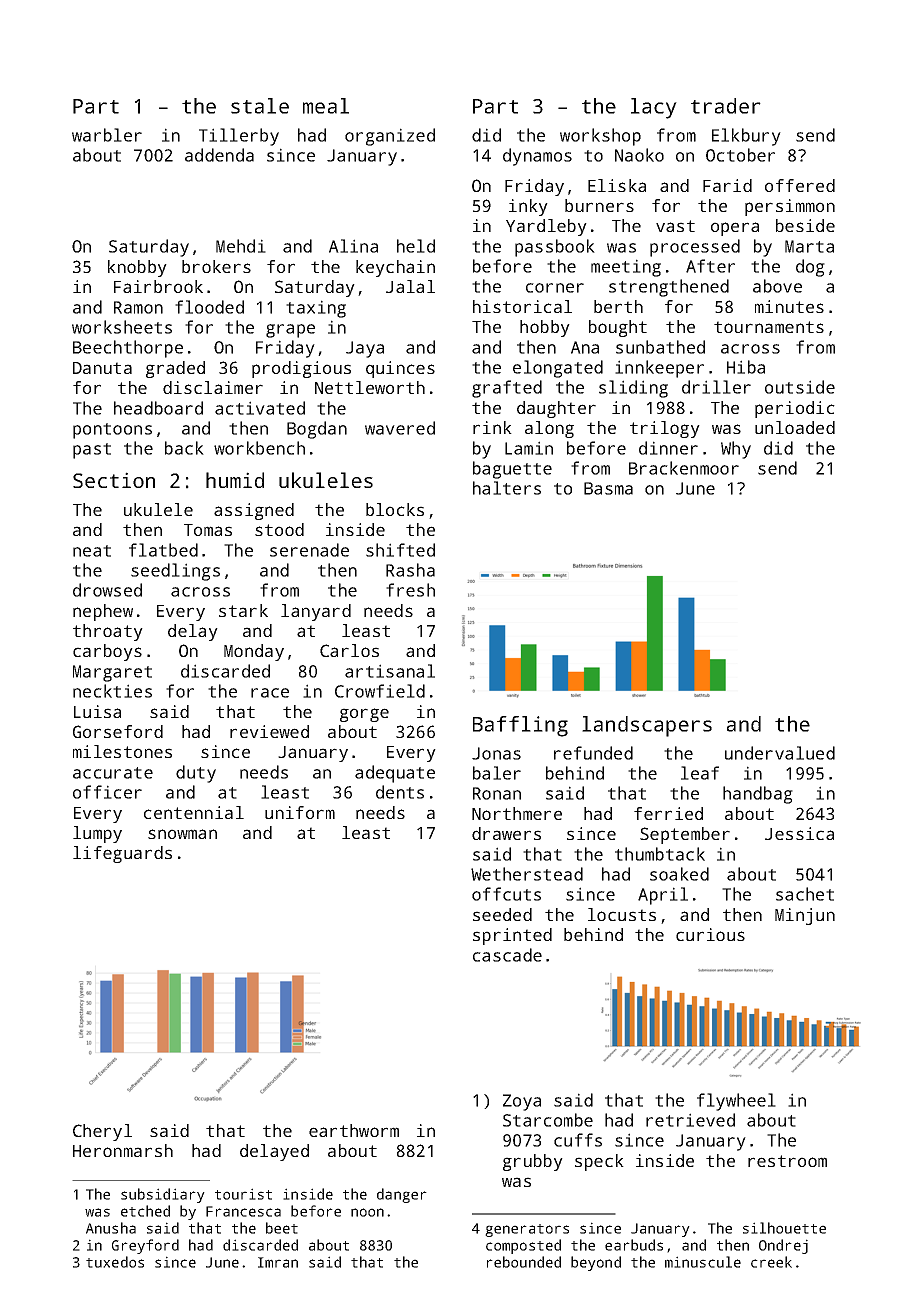 The width and height of the screenshot is (908, 1316). What do you see at coordinates (122, 327) in the screenshot?
I see `worksheets` at bounding box center [122, 327].
